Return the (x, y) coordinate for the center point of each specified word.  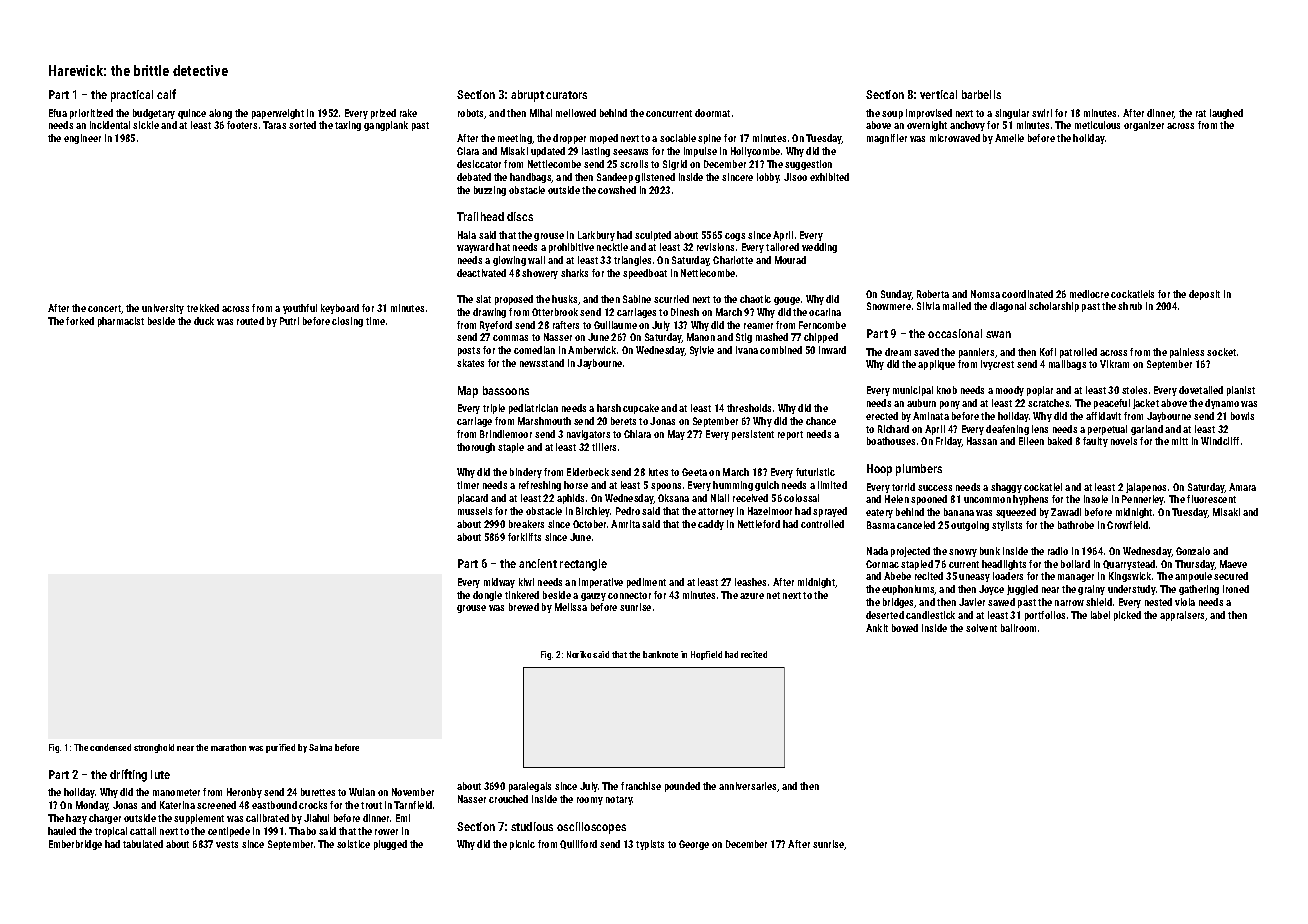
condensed (110, 747)
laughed (1226, 114)
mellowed (576, 113)
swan (998, 334)
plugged (390, 845)
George (694, 845)
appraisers (1182, 616)
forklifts (524, 537)
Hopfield (706, 655)
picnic (522, 845)
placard (473, 499)
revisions (715, 247)
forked (80, 321)
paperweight (278, 114)
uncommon (987, 500)
